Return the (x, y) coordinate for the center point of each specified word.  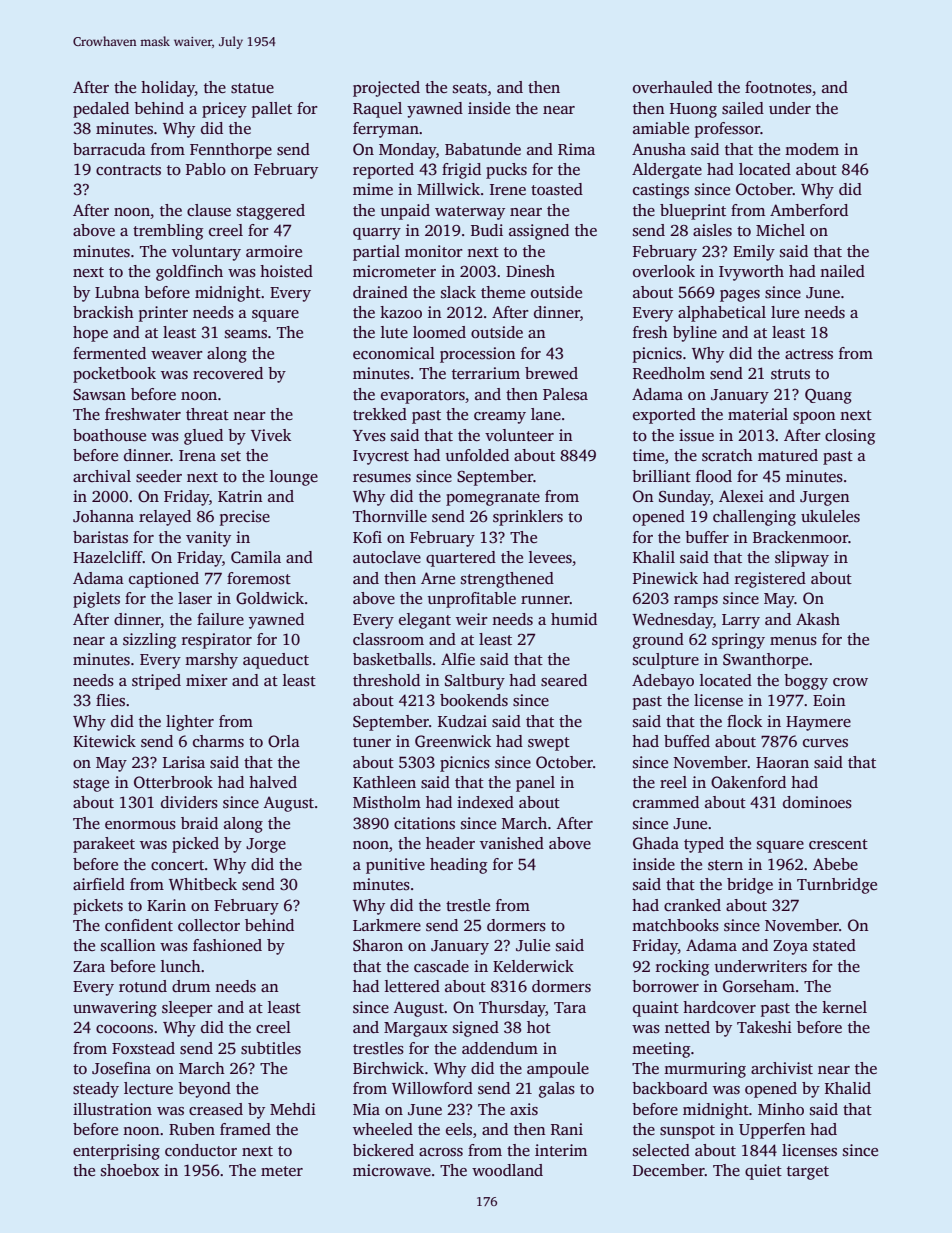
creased (216, 1109)
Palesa (565, 394)
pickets (98, 907)
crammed (666, 802)
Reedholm (669, 373)
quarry (377, 234)
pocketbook (114, 375)
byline (695, 334)
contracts (128, 170)
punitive (395, 866)
